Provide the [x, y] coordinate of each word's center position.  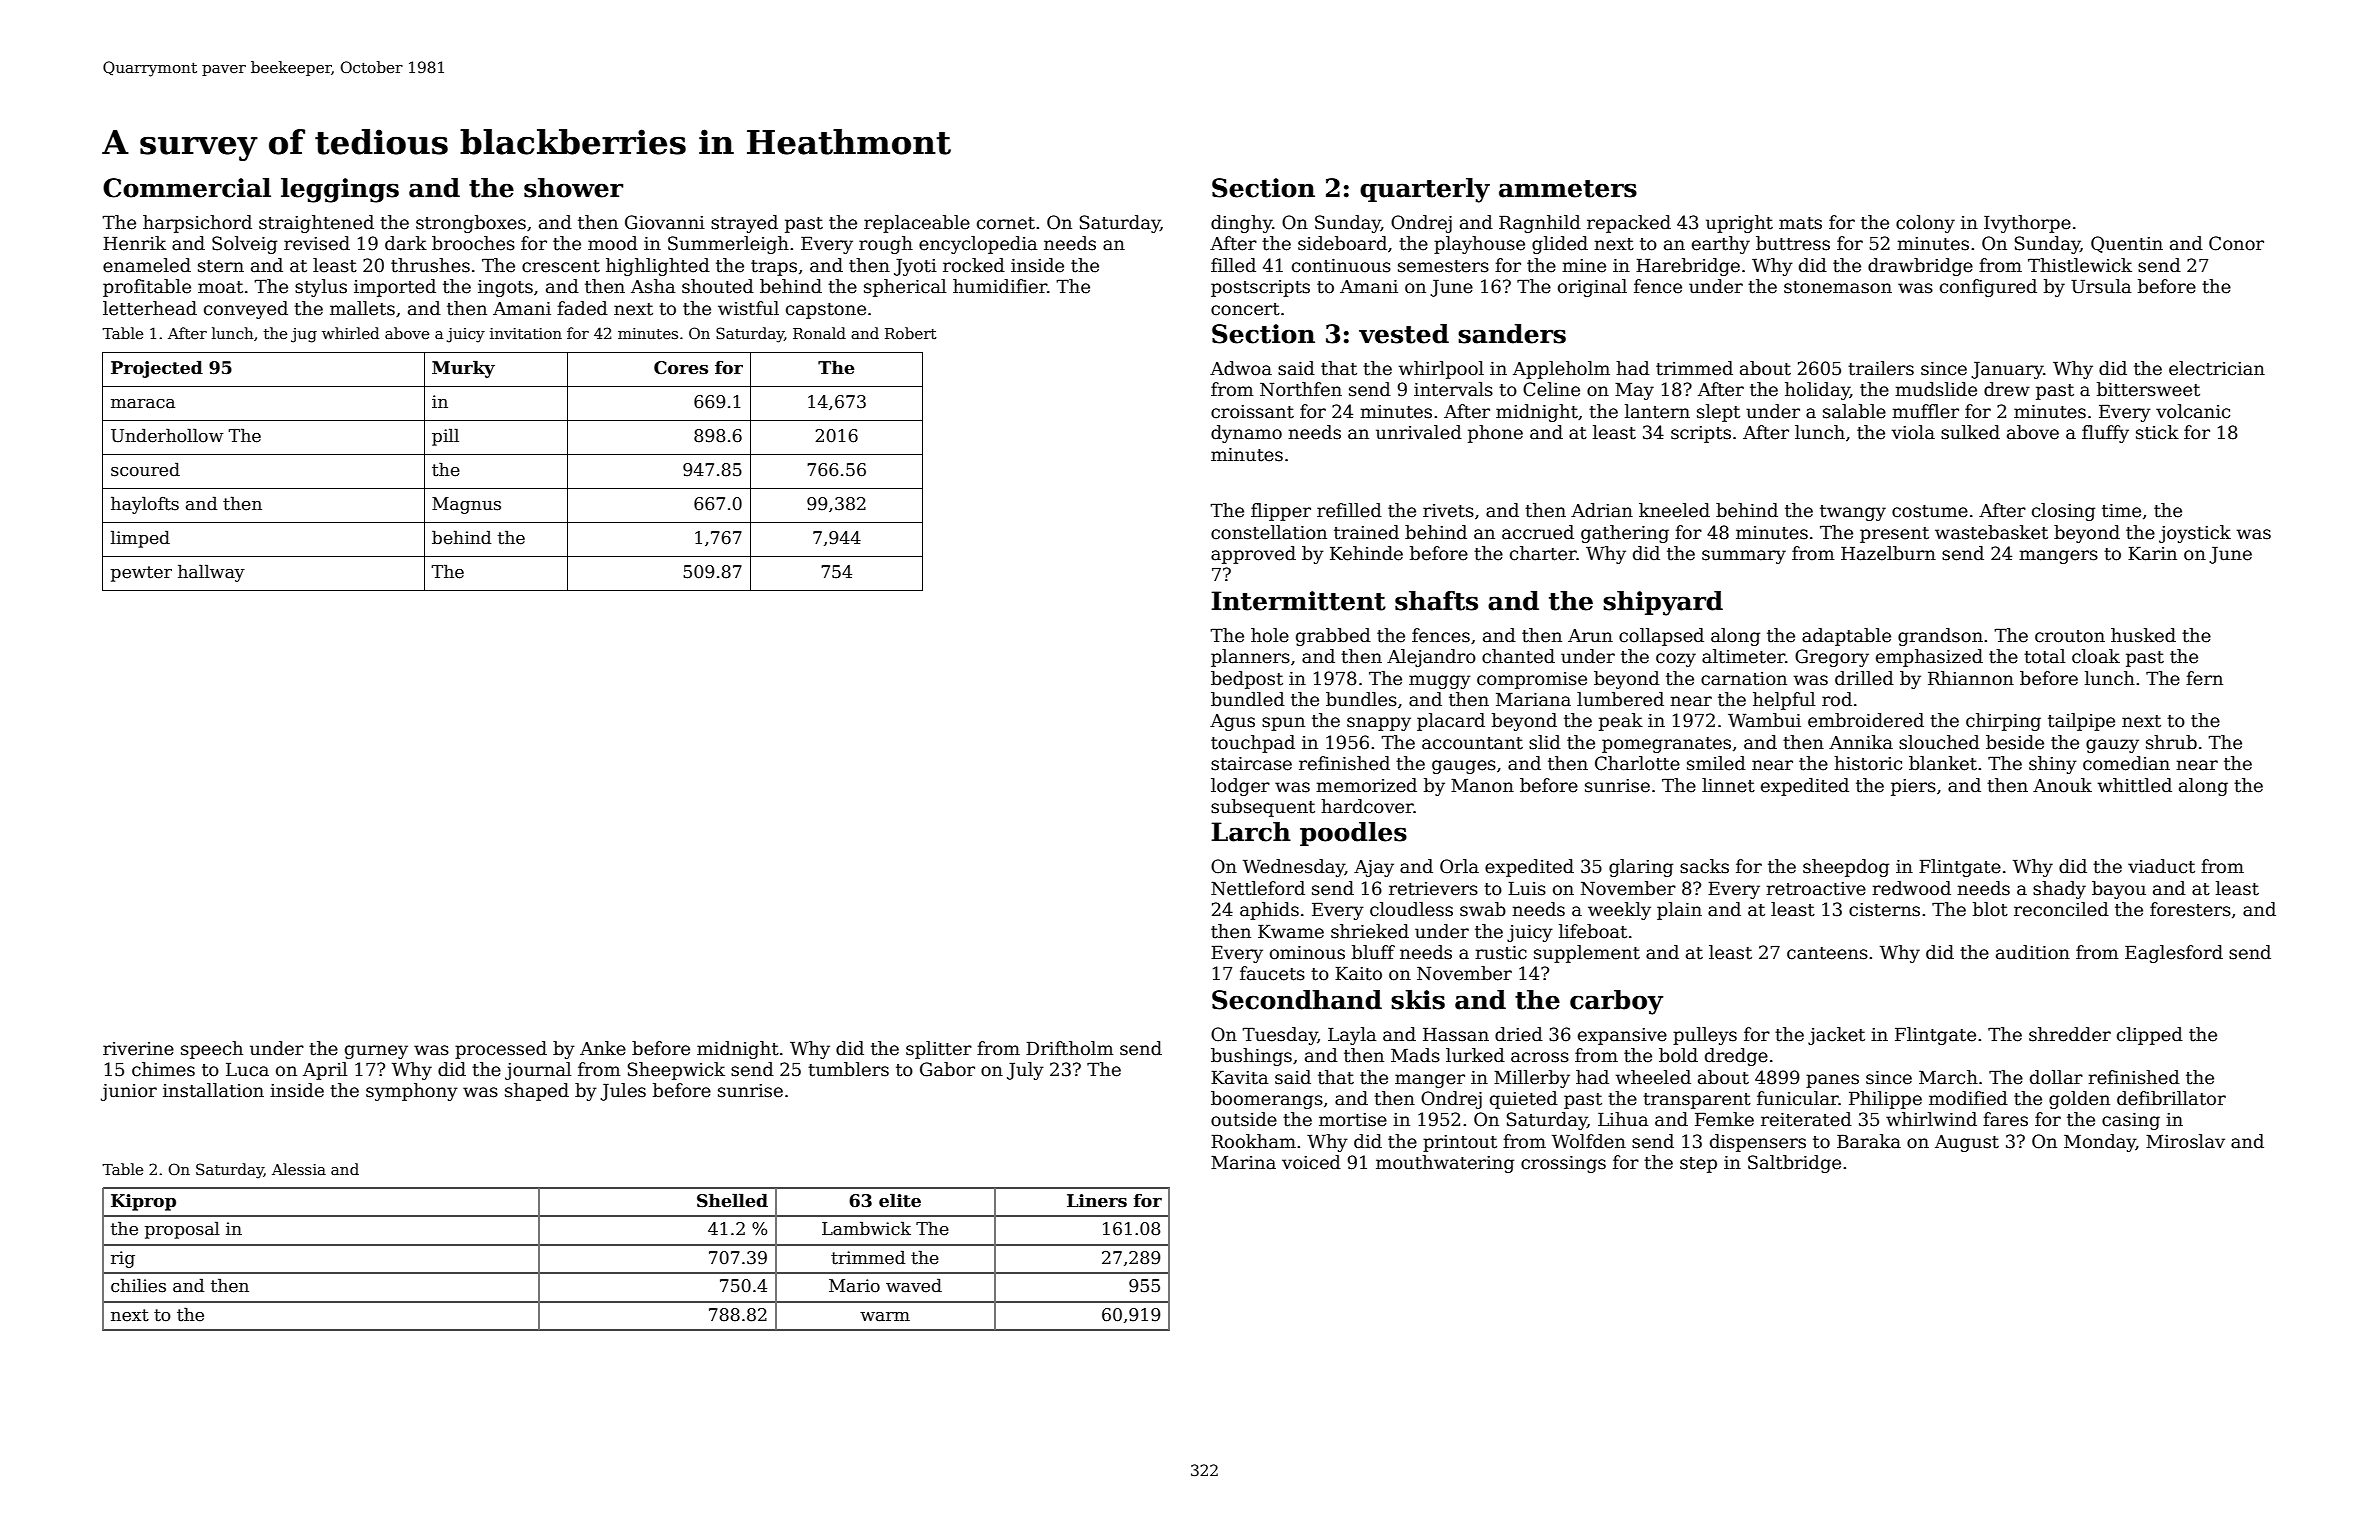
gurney [376, 1052]
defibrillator [2171, 1098]
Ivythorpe [2027, 224]
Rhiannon [1971, 678]
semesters [1443, 266]
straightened [316, 224]
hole [1270, 635]
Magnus [466, 505]
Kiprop [143, 1202]
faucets [1272, 973]
